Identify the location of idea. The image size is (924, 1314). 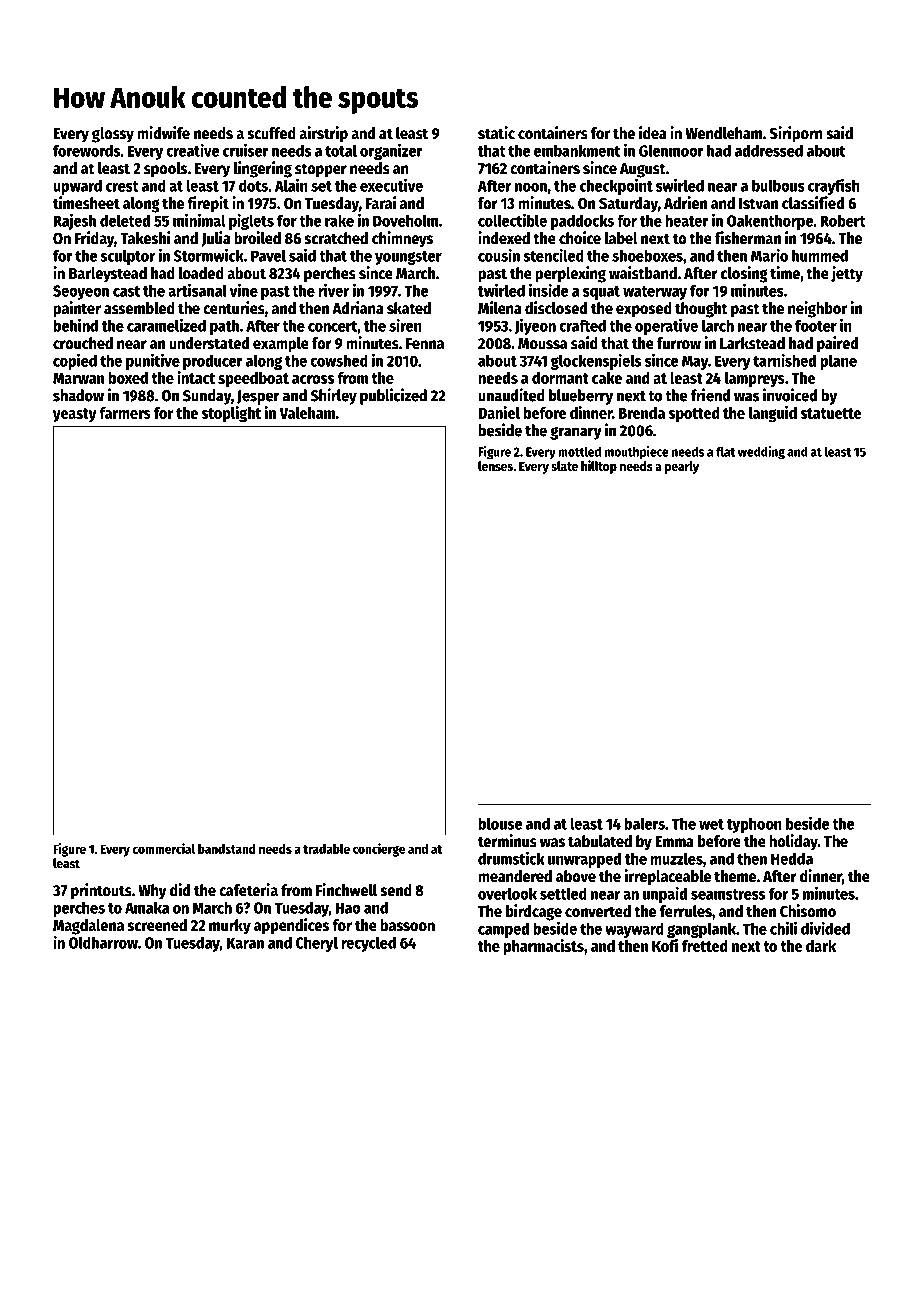
(653, 133).
